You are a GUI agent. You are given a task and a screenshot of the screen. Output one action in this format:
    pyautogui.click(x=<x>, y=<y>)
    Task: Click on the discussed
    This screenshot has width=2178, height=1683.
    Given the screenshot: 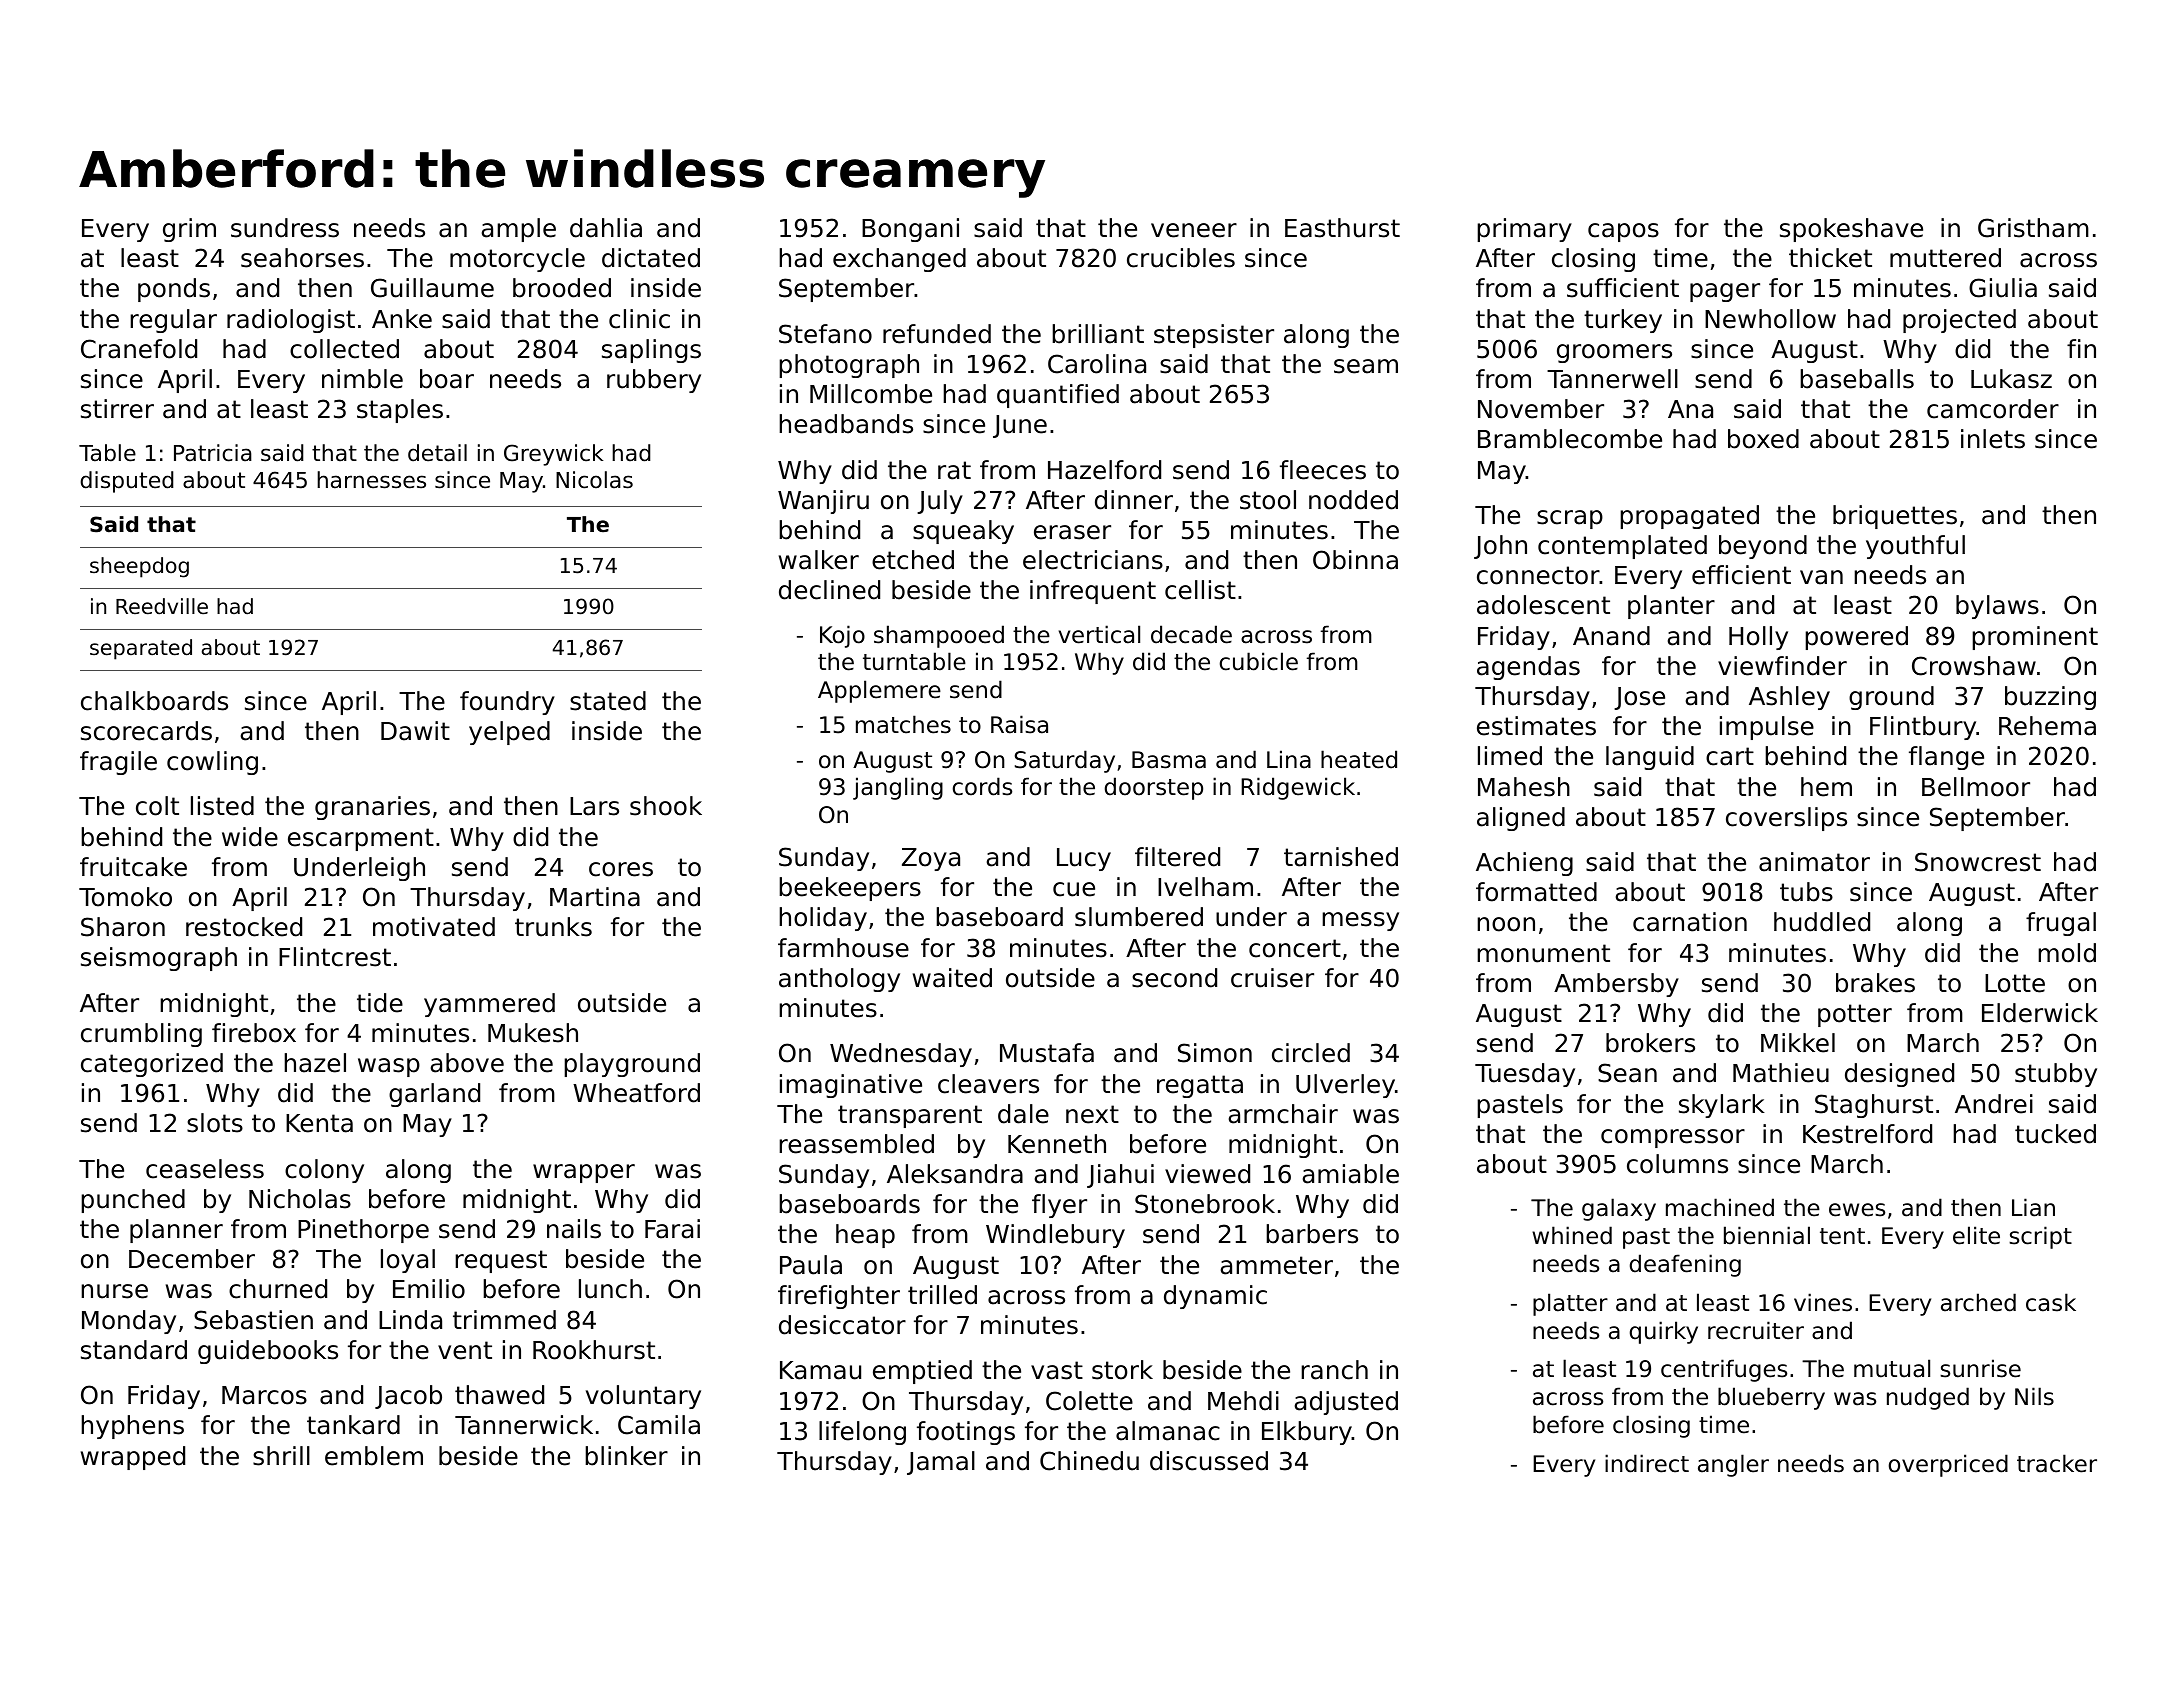 What is the action you would take?
    pyautogui.click(x=1209, y=1461)
